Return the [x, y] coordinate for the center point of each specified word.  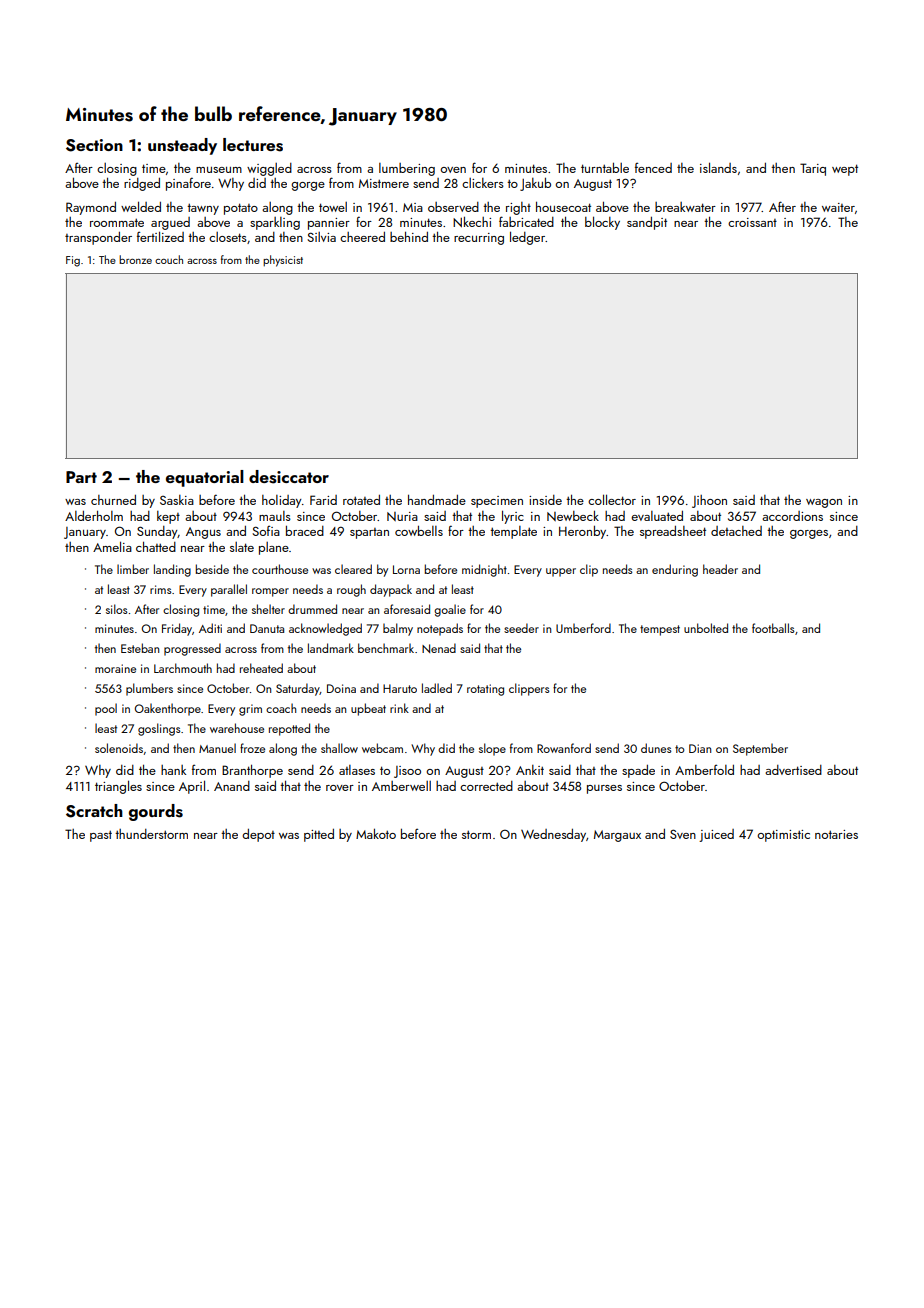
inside [545, 500]
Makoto [376, 833]
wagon [824, 503]
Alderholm [94, 515]
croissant [752, 222]
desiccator [289, 477]
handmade [437, 499]
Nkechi [472, 222]
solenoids [119, 748]
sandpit [647, 223]
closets [228, 237]
